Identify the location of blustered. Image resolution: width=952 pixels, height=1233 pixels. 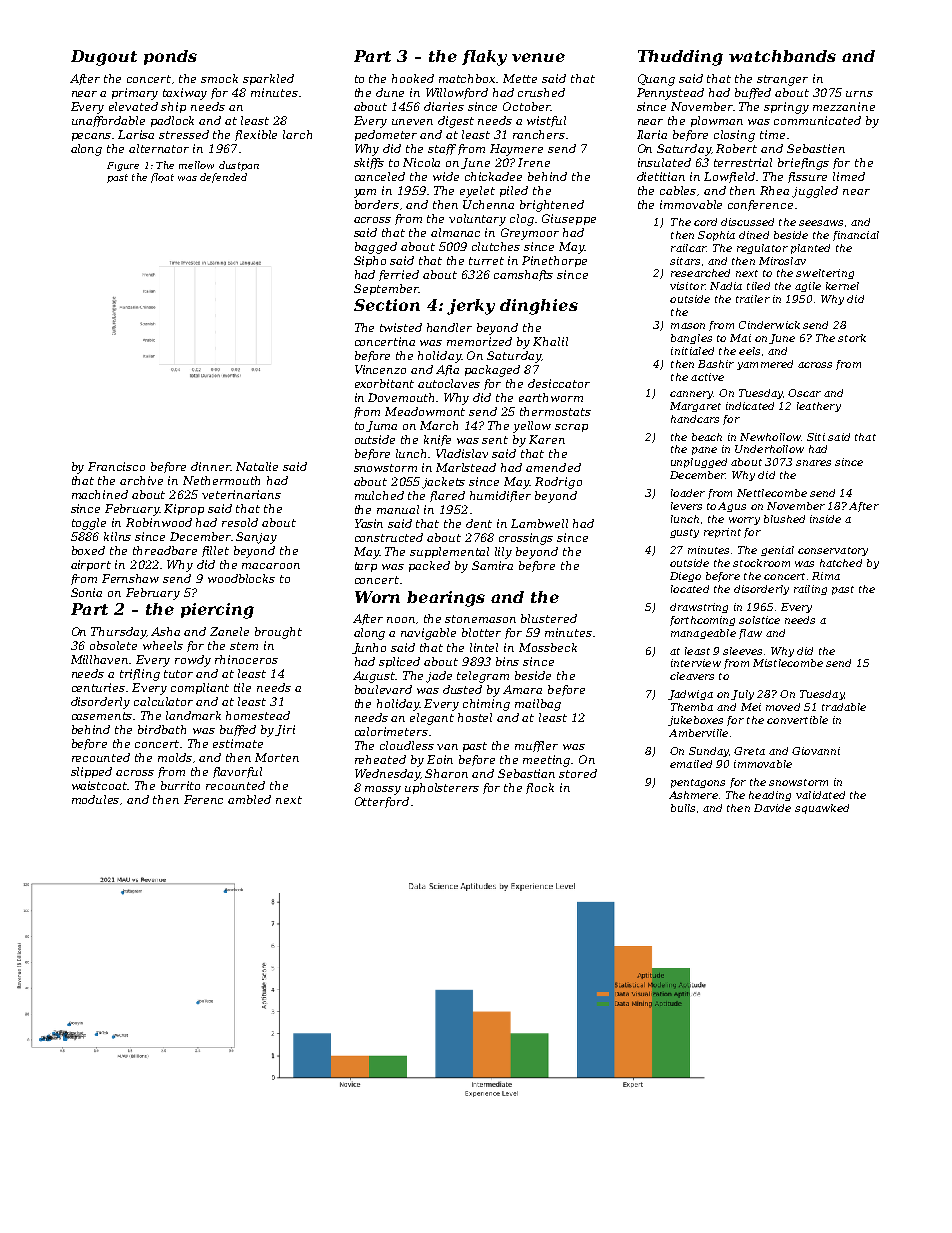
(549, 618).
